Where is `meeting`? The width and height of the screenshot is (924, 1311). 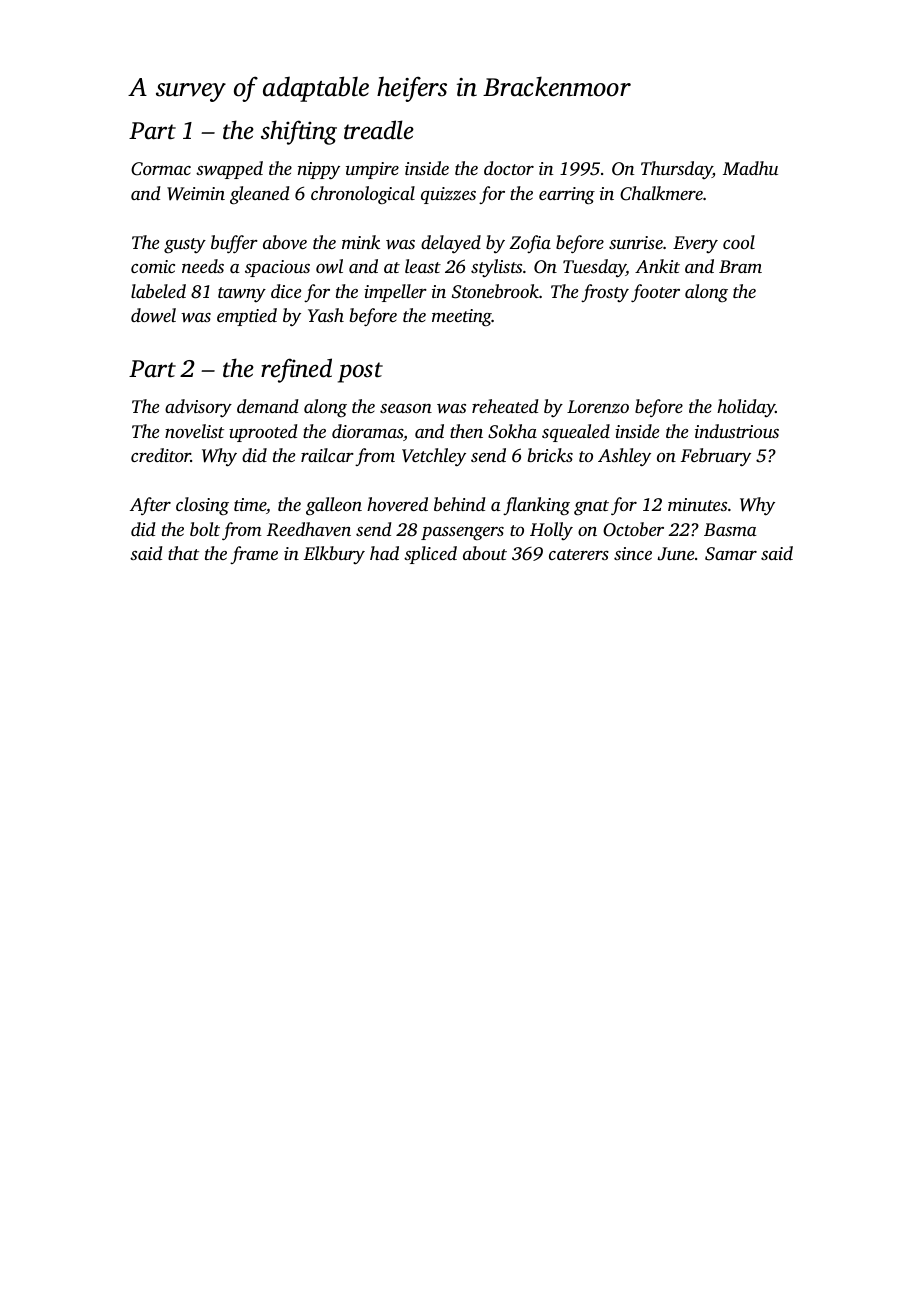 meeting is located at coordinates (462, 318).
